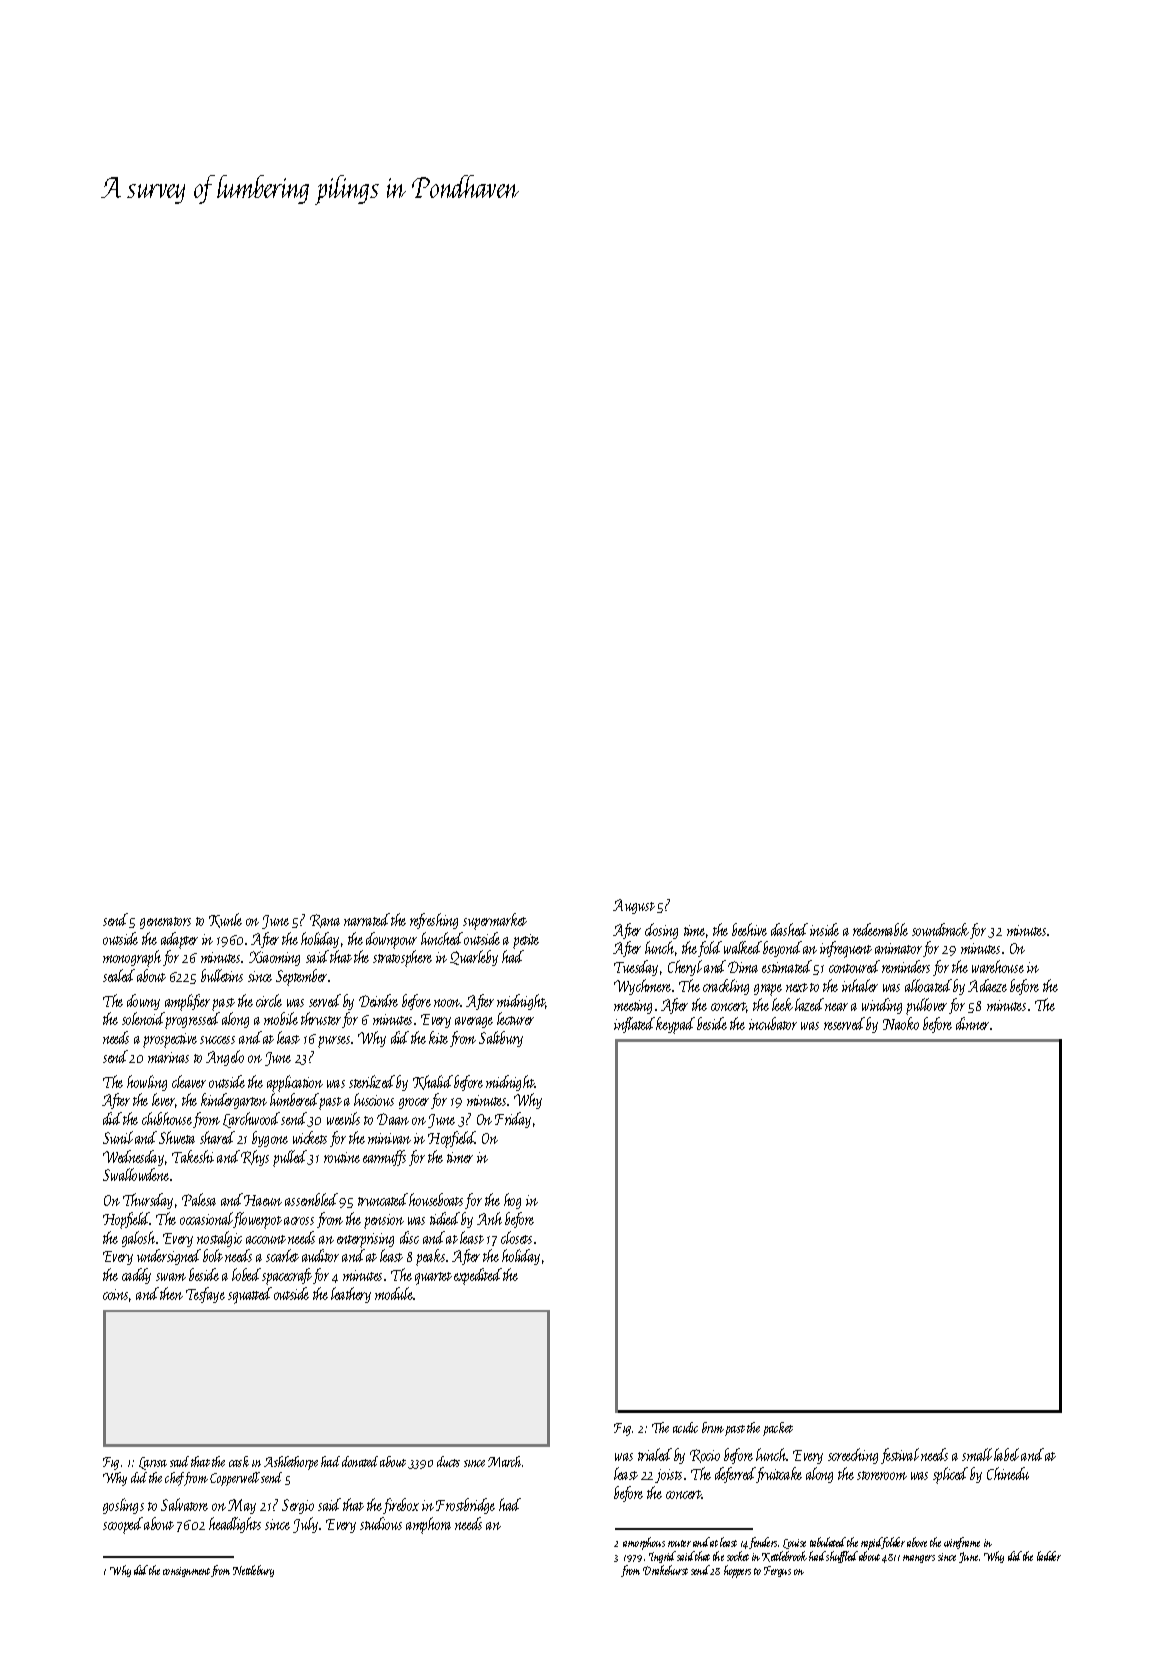 The width and height of the screenshot is (1165, 1654). Describe the element at coordinates (789, 929) in the screenshot. I see `dashed` at that location.
